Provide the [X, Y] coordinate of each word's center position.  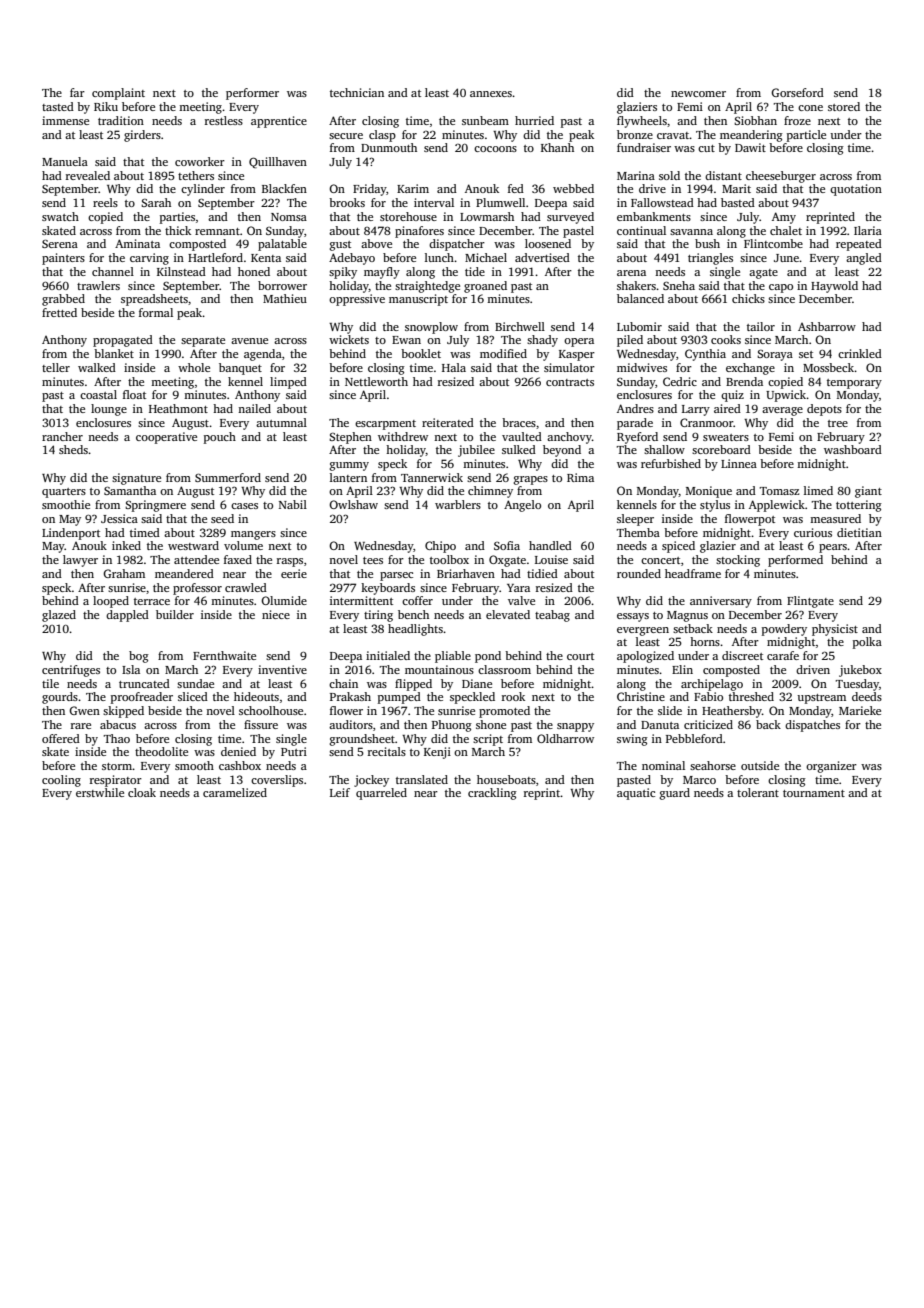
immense [65, 120]
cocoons [495, 149]
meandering [751, 136]
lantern [348, 477]
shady [542, 341]
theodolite [161, 751]
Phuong [452, 726]
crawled [246, 587]
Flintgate [810, 602]
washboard [853, 449]
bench [413, 614]
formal [156, 312]
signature [136, 479]
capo [781, 288]
